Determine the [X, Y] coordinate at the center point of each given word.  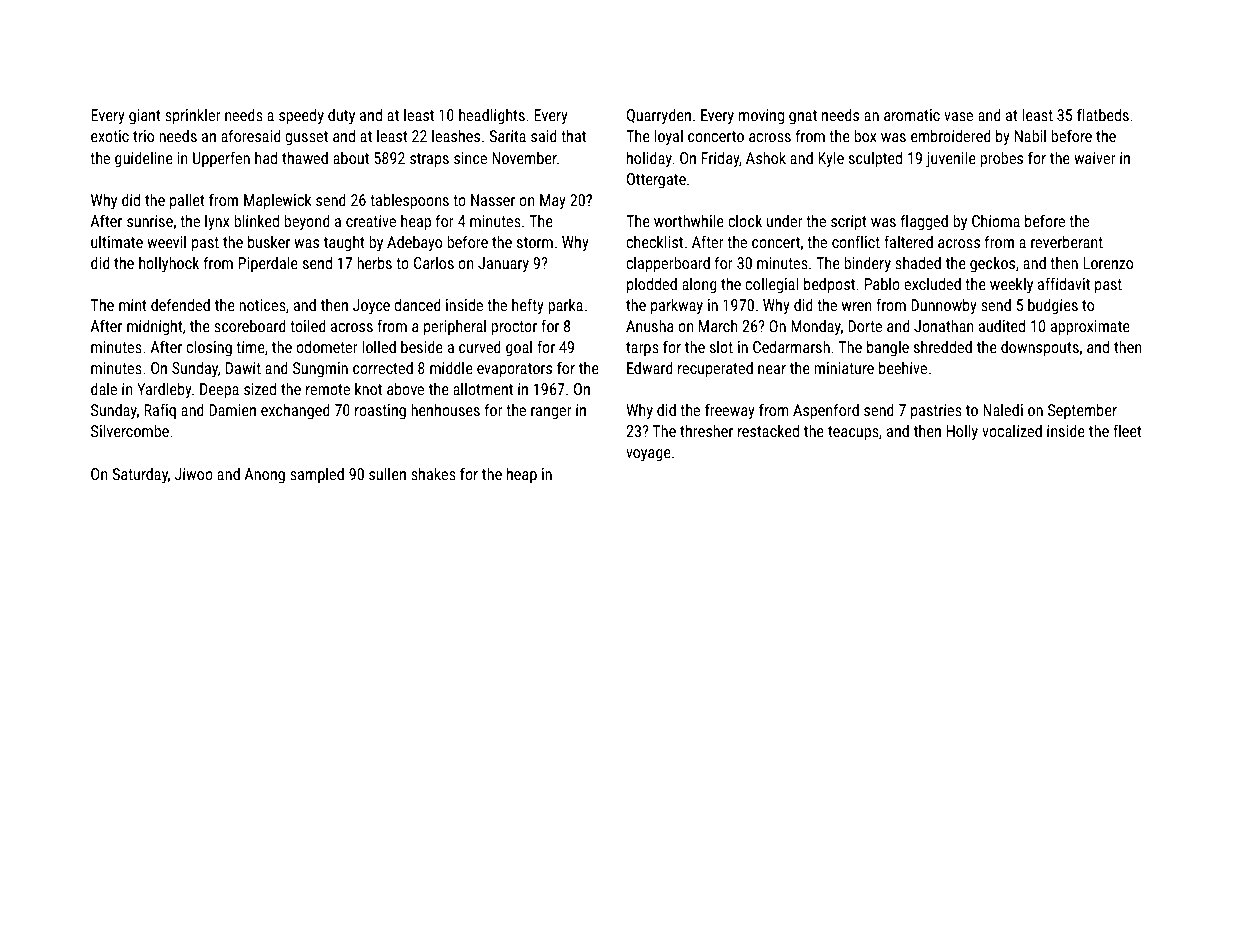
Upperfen [221, 159]
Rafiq [160, 411]
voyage [648, 455]
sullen [387, 473]
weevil [166, 242]
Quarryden [659, 116]
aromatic [912, 115]
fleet [1127, 430]
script [849, 223]
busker [269, 242]
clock [745, 221]
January [503, 265]
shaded [918, 263]
